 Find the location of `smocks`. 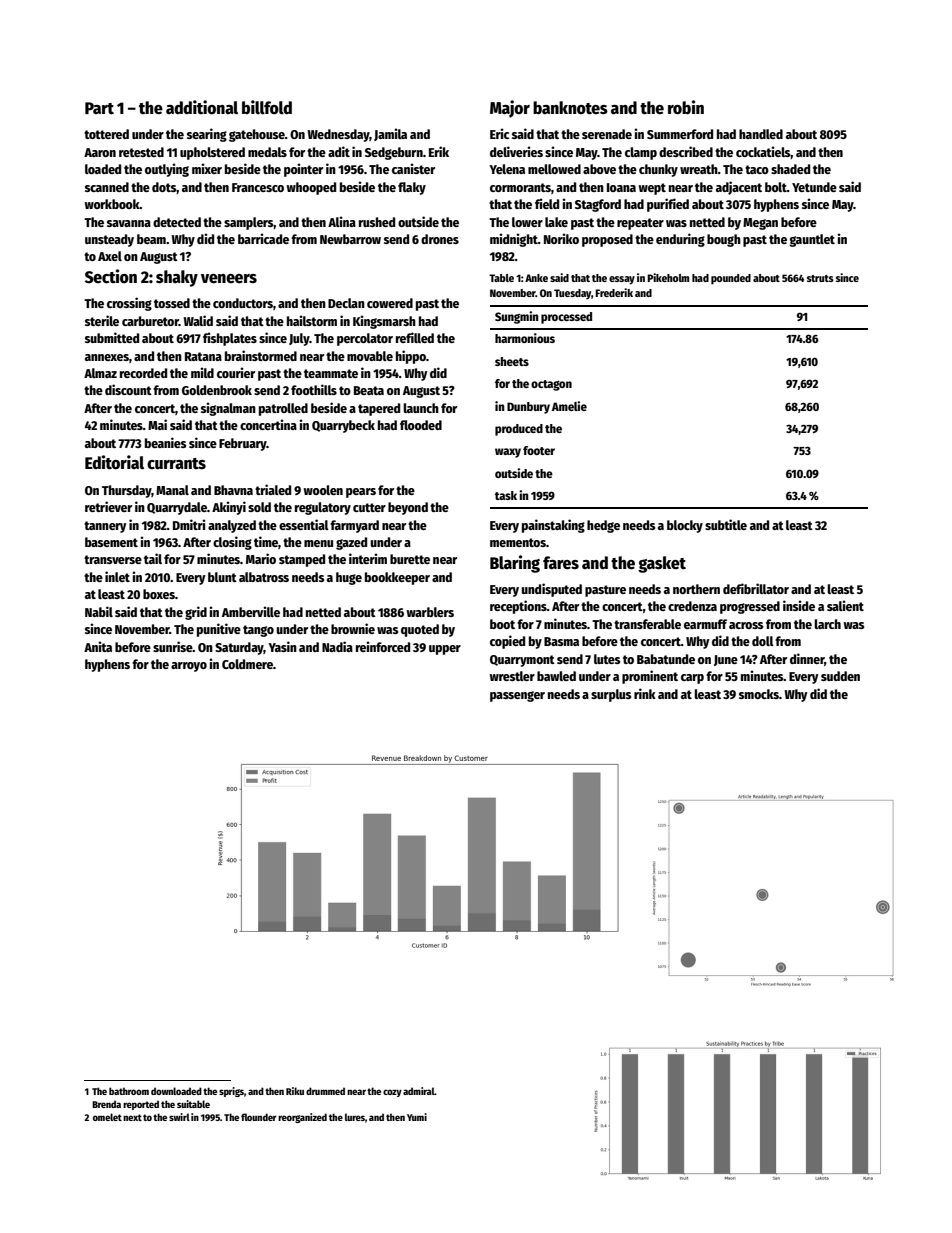

smocks is located at coordinates (759, 694).
